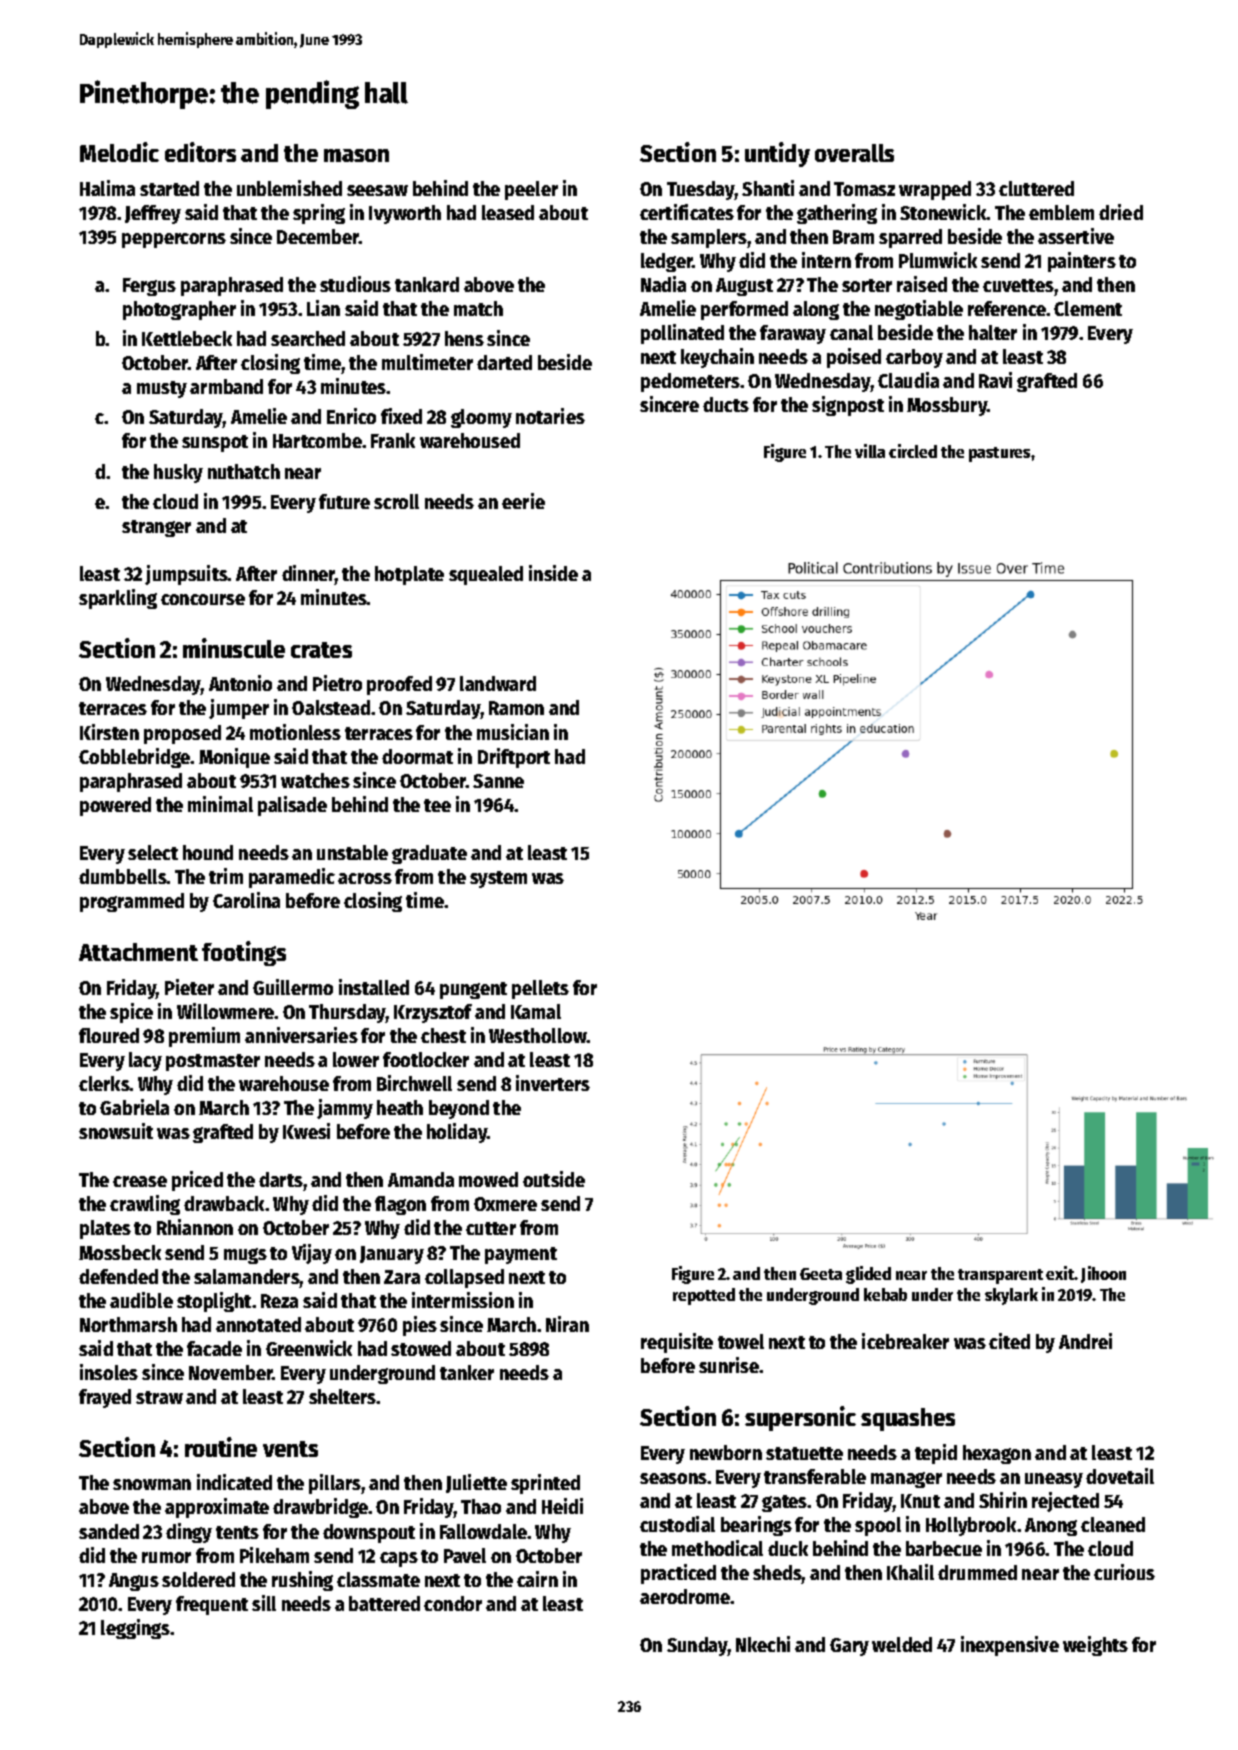 This document has width=1238, height=1750. What do you see at coordinates (1121, 212) in the document?
I see `dried` at bounding box center [1121, 212].
